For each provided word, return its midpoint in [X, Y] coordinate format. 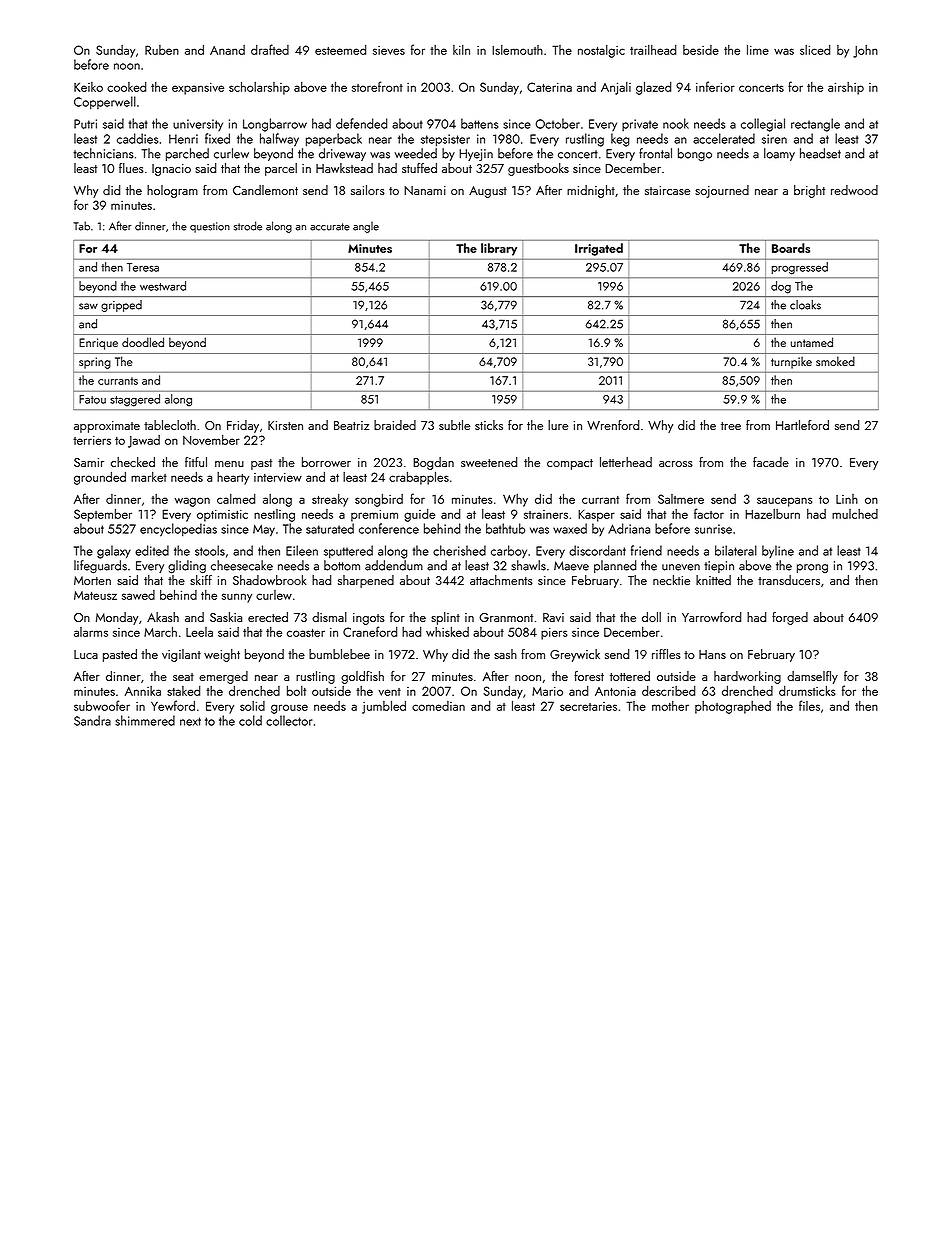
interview [278, 477]
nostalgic [601, 51]
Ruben [162, 50]
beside [701, 50]
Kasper [596, 516]
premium [374, 516]
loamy [779, 154]
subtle [454, 425]
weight [222, 655]
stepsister [445, 140]
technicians [103, 153]
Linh [847, 499]
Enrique [98, 344]
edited [152, 550]
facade [771, 462]
